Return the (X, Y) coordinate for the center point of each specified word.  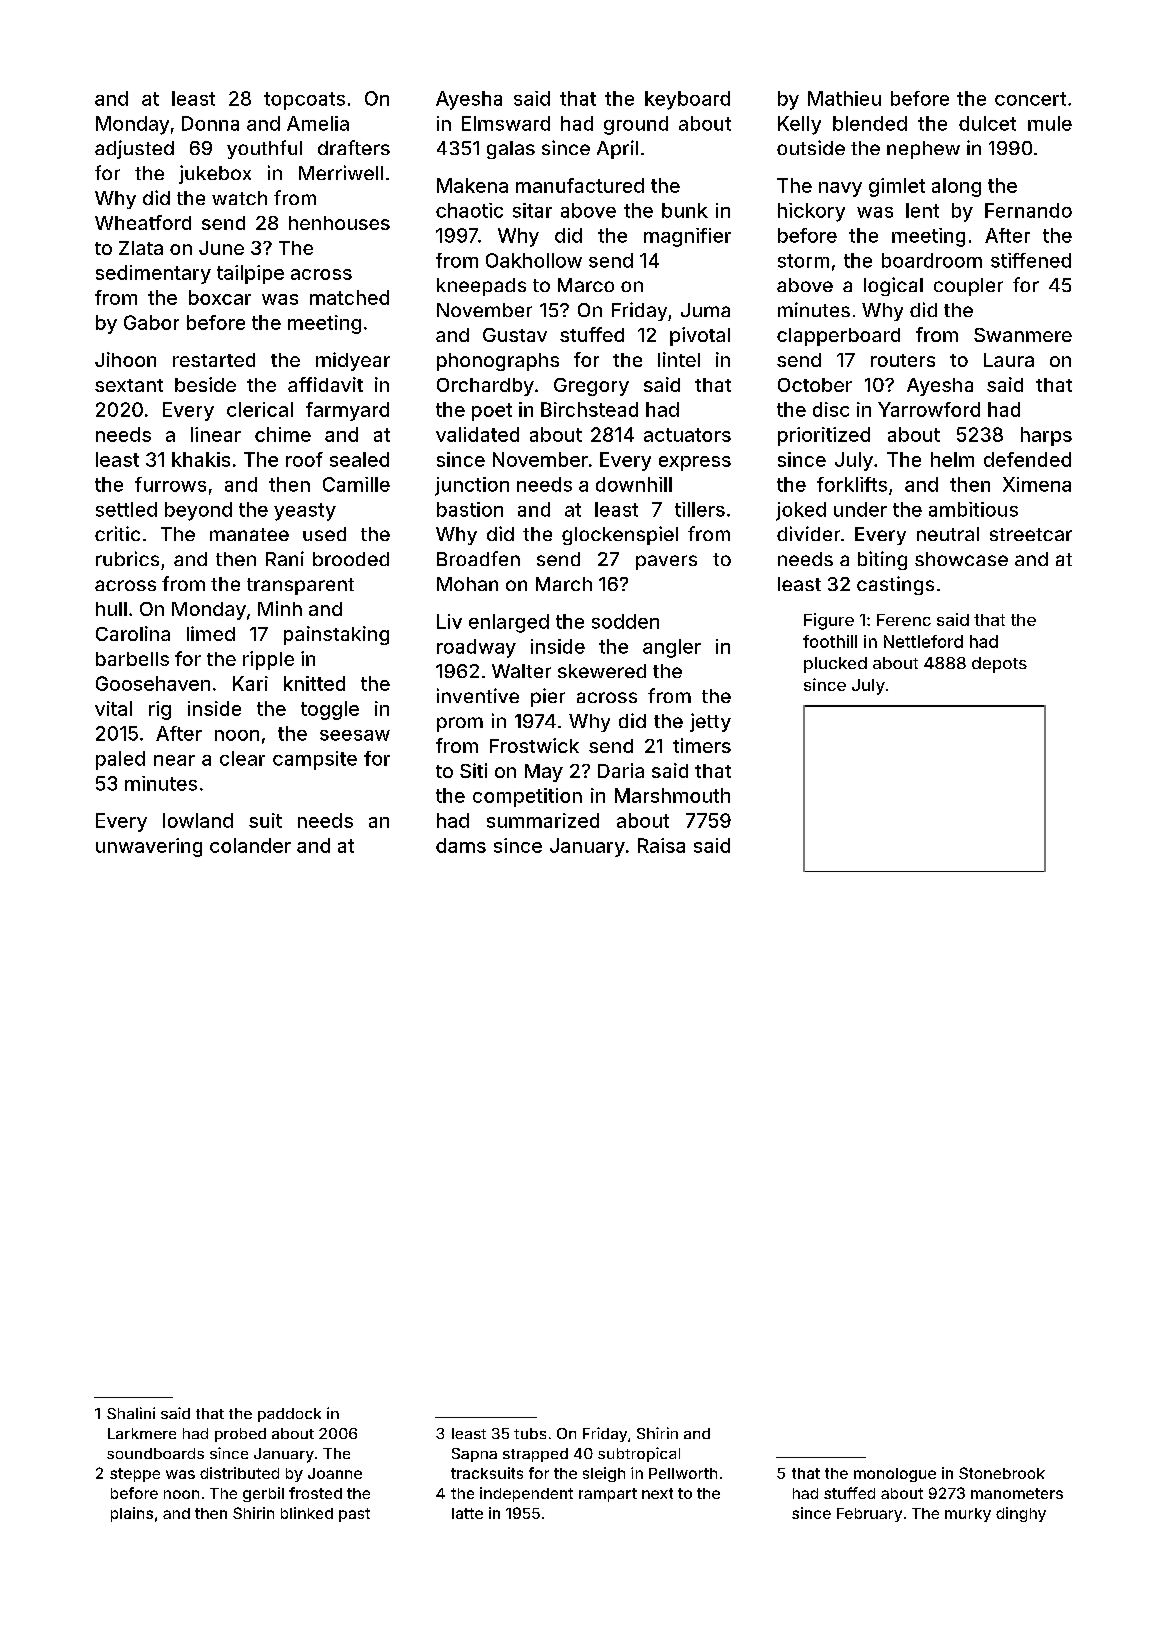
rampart (608, 1495)
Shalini (131, 1413)
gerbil (263, 1494)
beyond (198, 511)
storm (803, 261)
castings (895, 585)
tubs (530, 1433)
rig (160, 710)
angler (672, 648)
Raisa (661, 845)
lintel (679, 359)
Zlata (141, 248)
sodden (625, 621)
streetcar (1031, 534)
